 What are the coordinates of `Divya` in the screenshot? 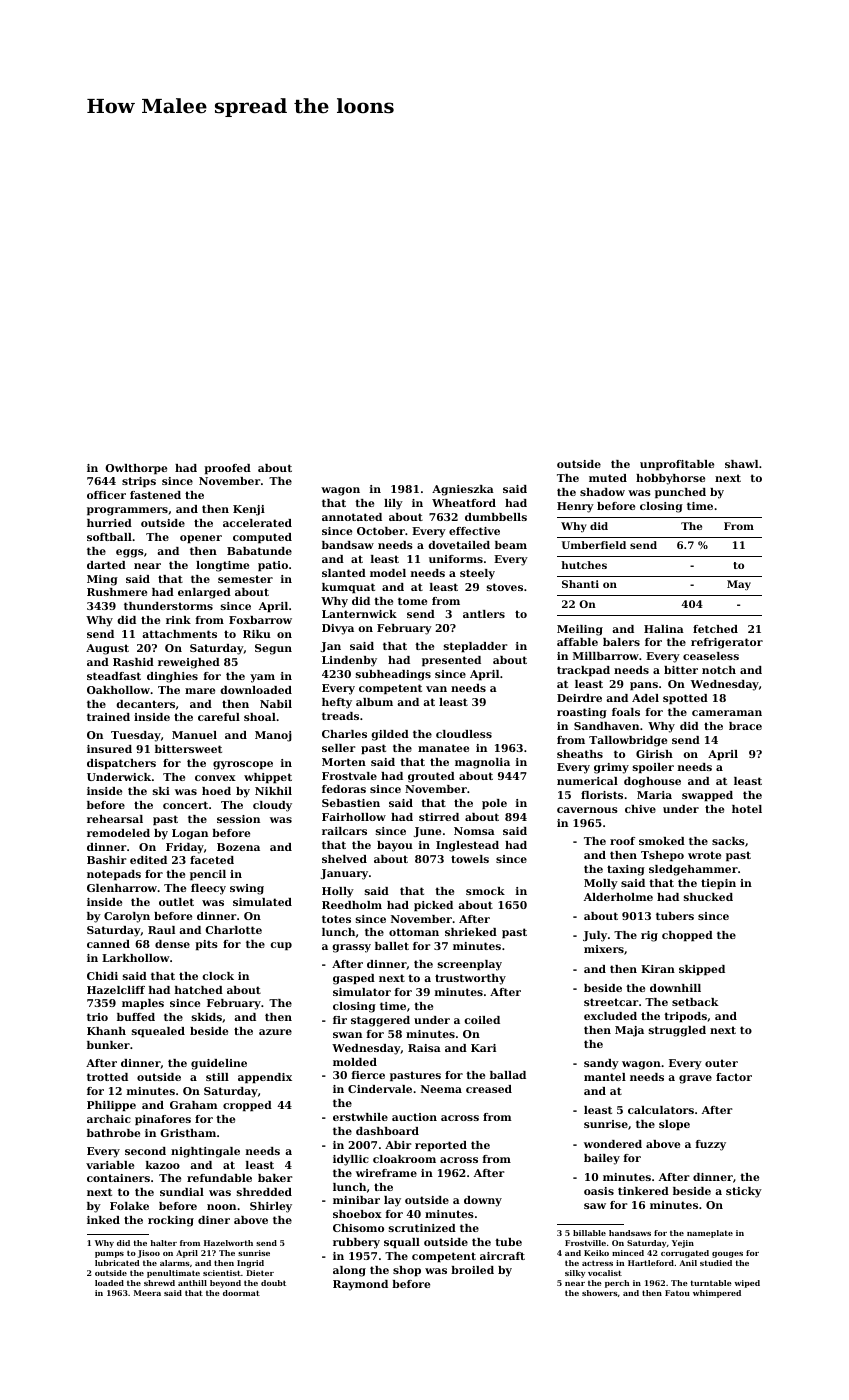 It's located at (338, 629).
